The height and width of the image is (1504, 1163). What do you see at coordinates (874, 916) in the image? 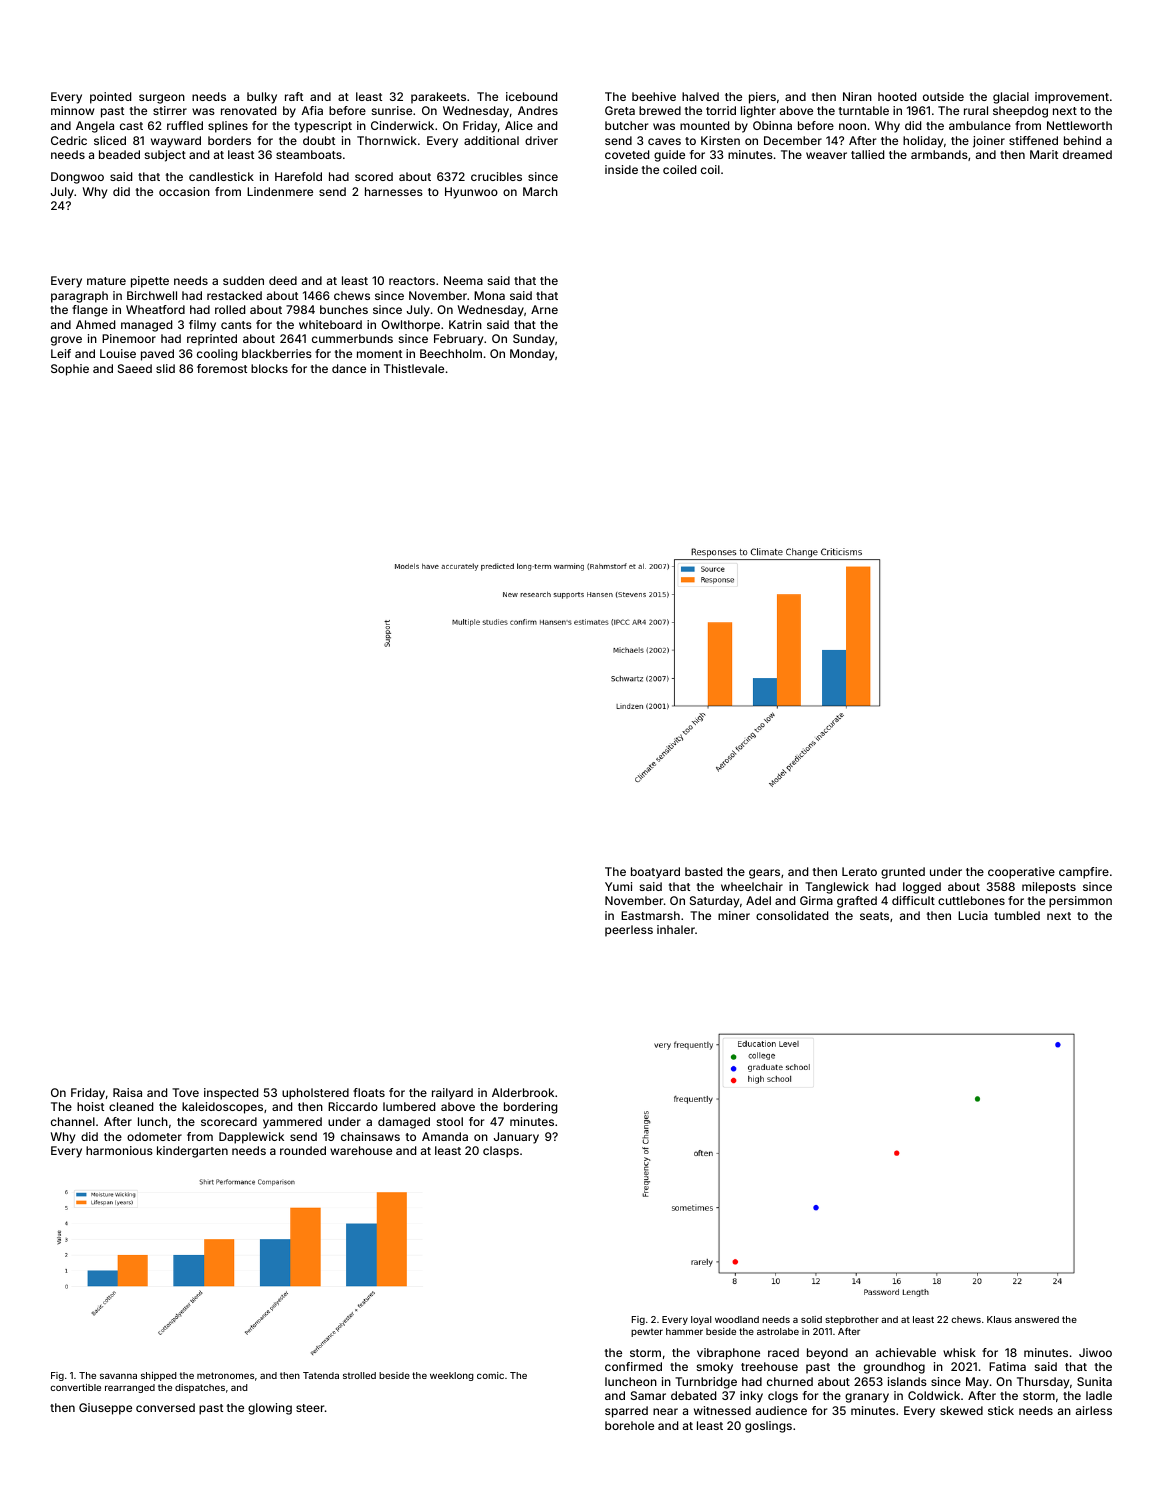
I see `seats` at bounding box center [874, 916].
